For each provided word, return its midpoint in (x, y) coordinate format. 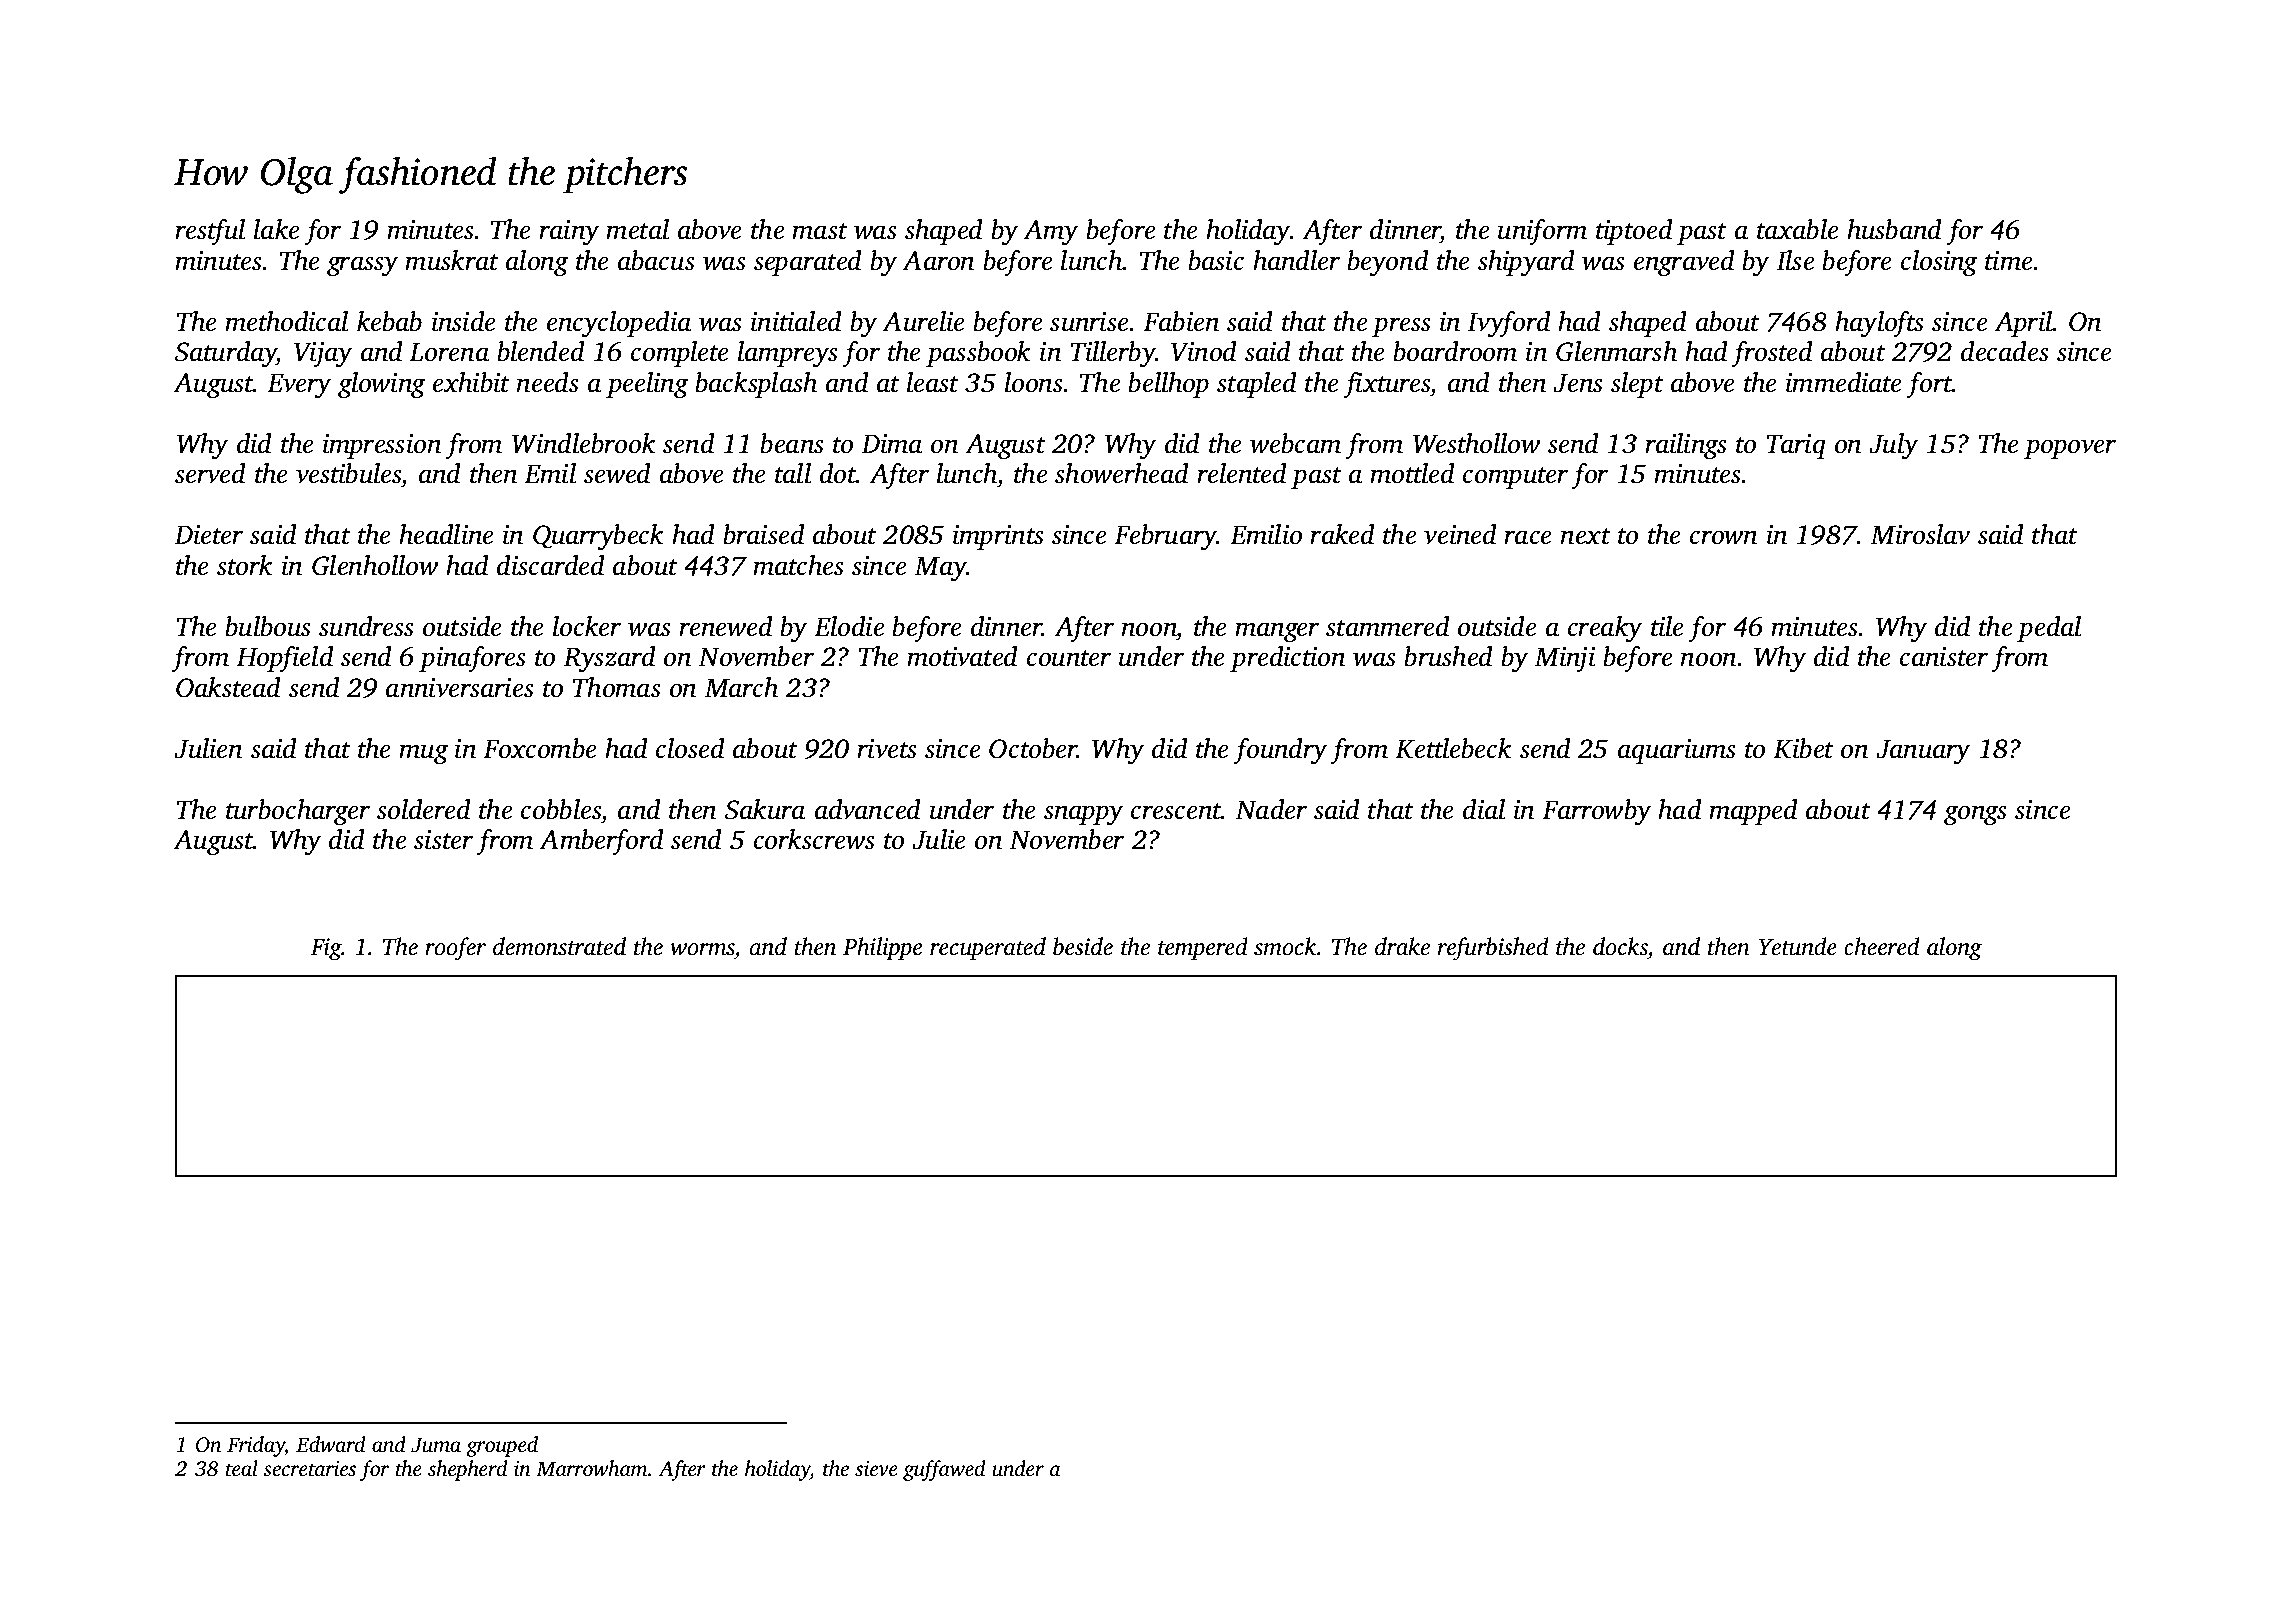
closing (1939, 263)
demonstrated (559, 946)
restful (210, 232)
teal (242, 1468)
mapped (1753, 812)
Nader (1271, 809)
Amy (1050, 232)
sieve (876, 1468)
